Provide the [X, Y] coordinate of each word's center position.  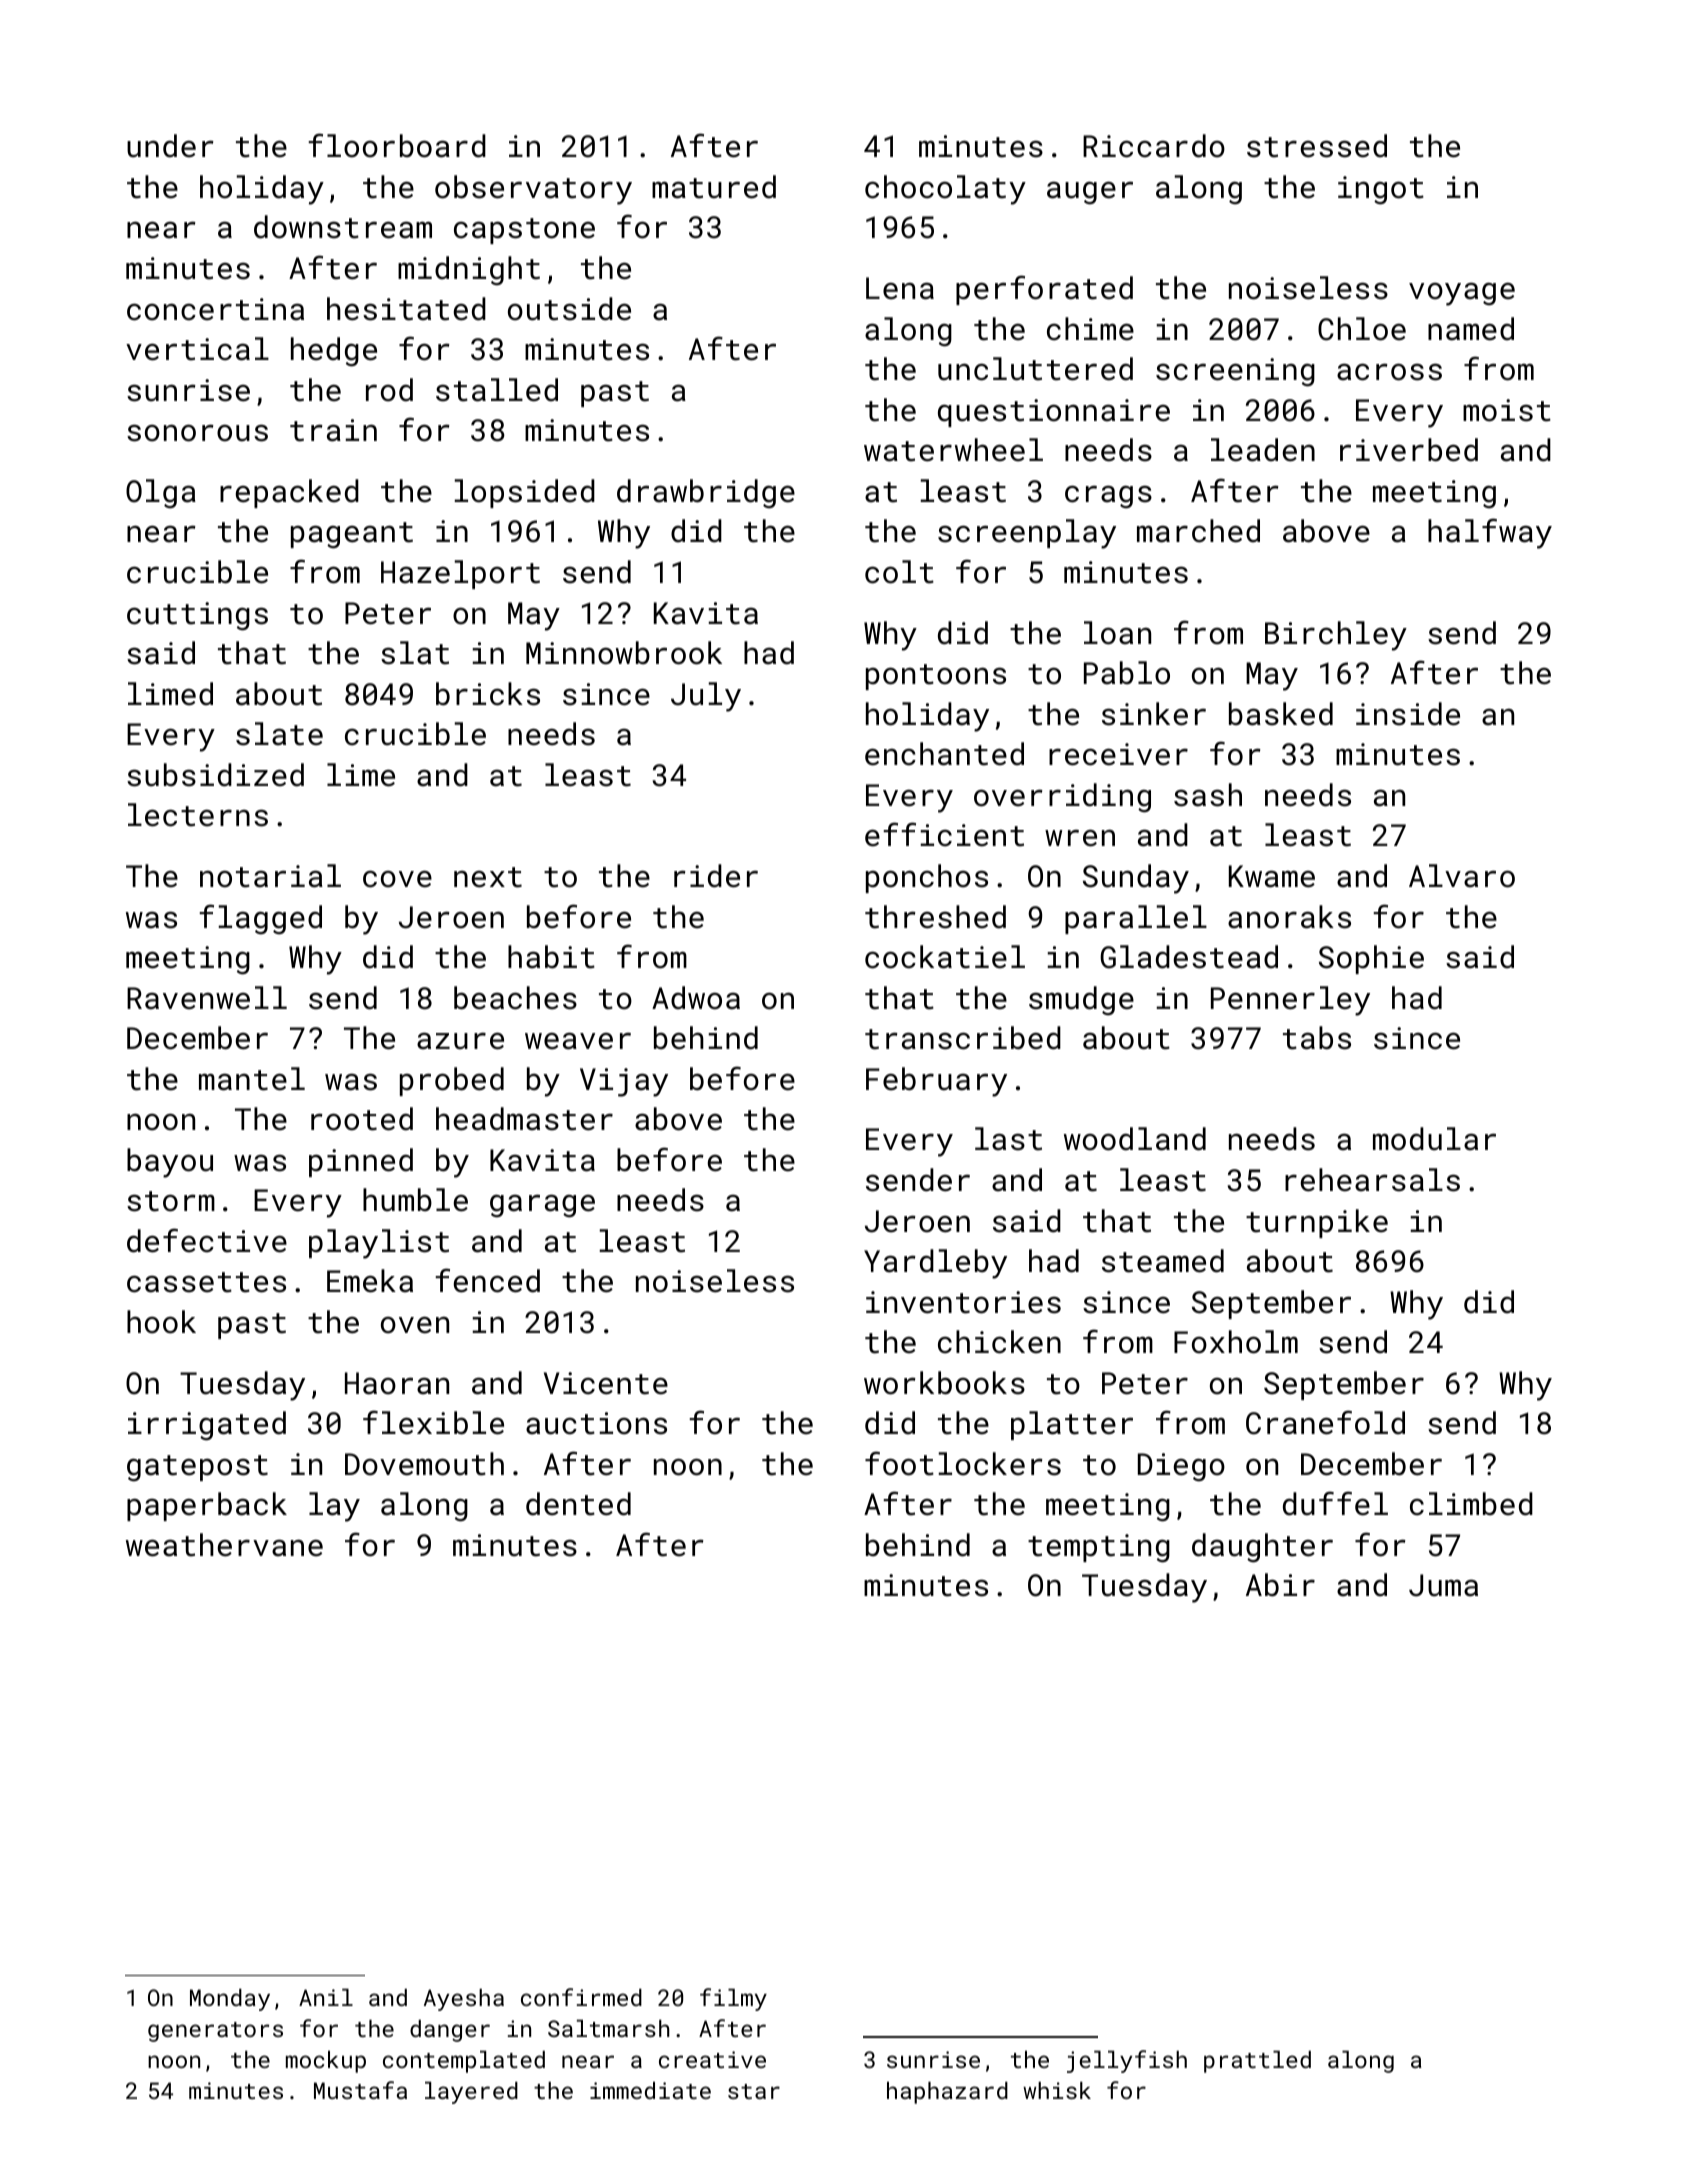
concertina [215, 309]
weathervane [224, 1545]
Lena [900, 288]
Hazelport [460, 574]
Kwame [1272, 876]
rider [716, 876]
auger [1090, 193]
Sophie [1371, 959]
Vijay [624, 1082]
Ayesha [464, 2000]
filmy [733, 1999]
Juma [1443, 1585]
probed [452, 1081]
